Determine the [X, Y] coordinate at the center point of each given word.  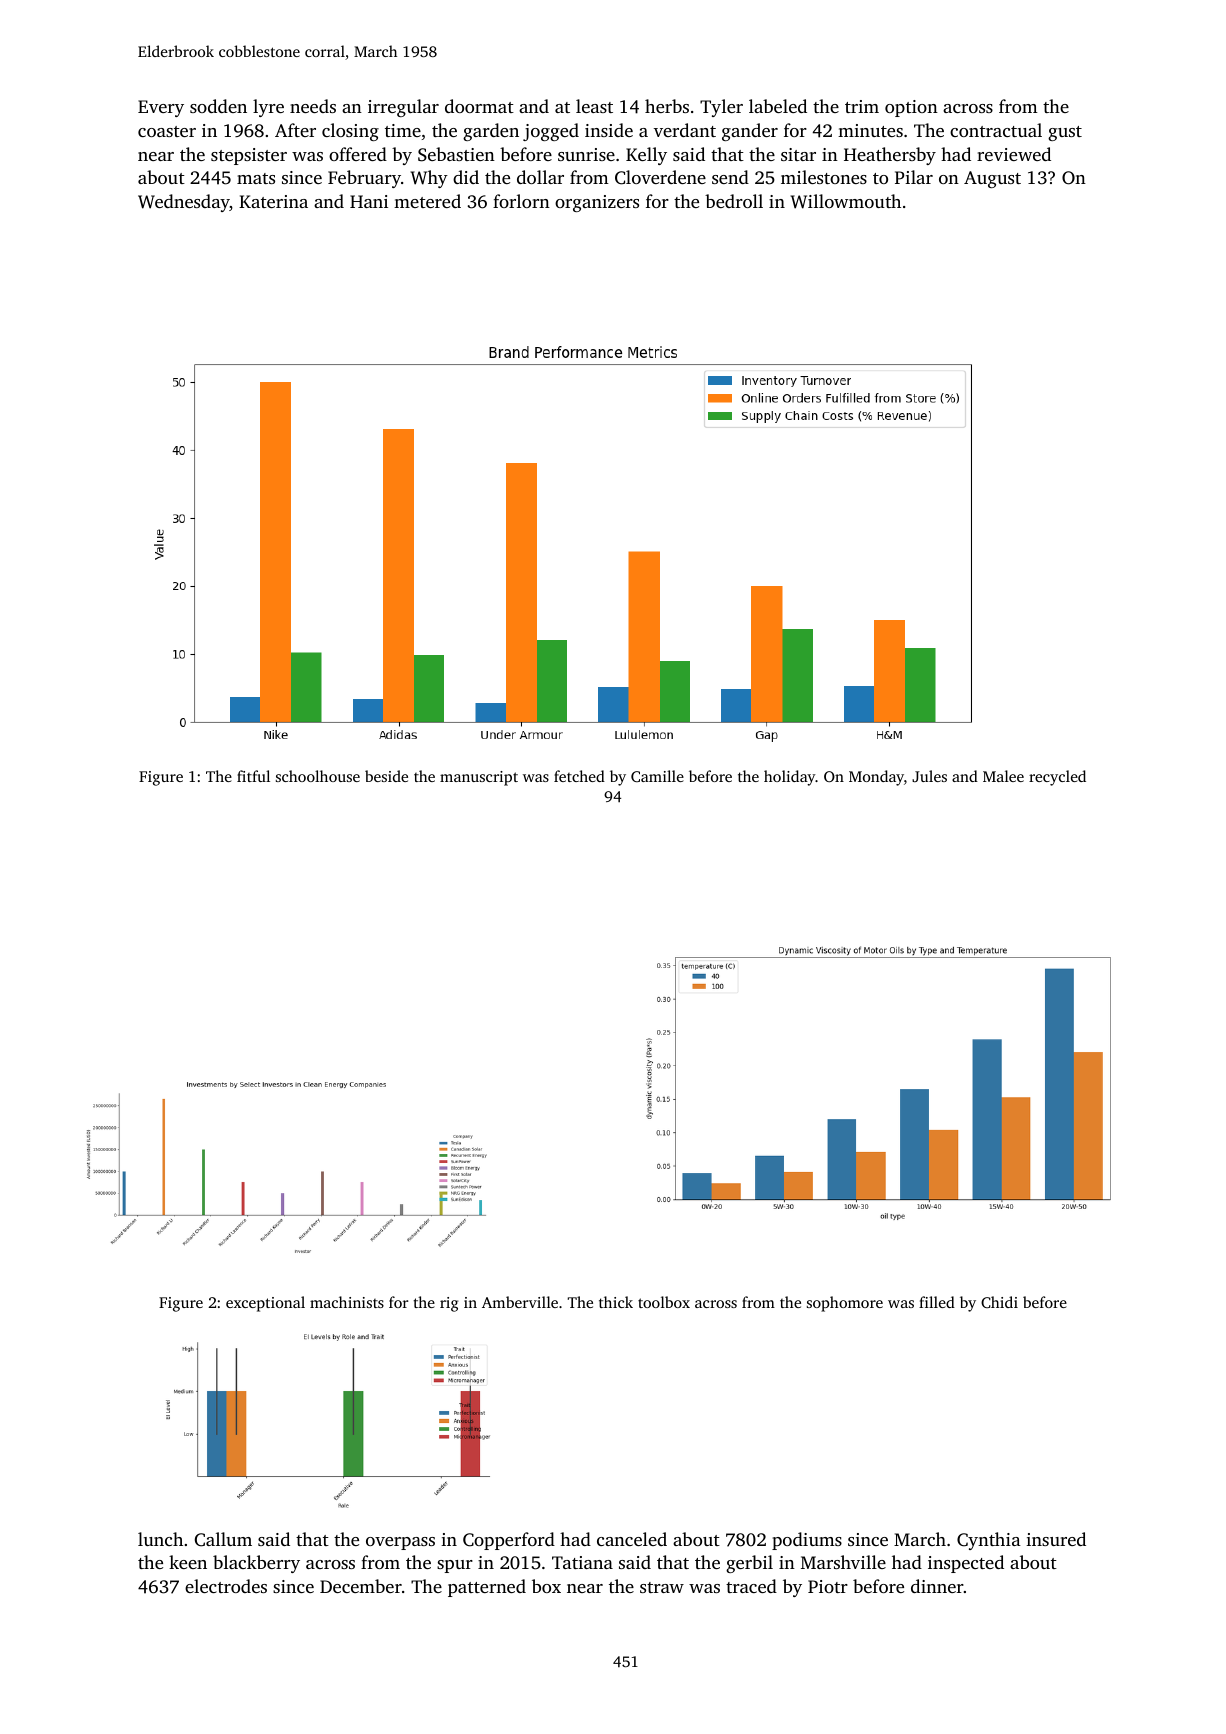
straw [662, 1587]
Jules [929, 776]
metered [427, 201]
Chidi [999, 1302]
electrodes [226, 1586]
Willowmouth [846, 201]
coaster [167, 131]
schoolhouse [318, 776]
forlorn [521, 201]
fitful [253, 776]
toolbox [664, 1302]
